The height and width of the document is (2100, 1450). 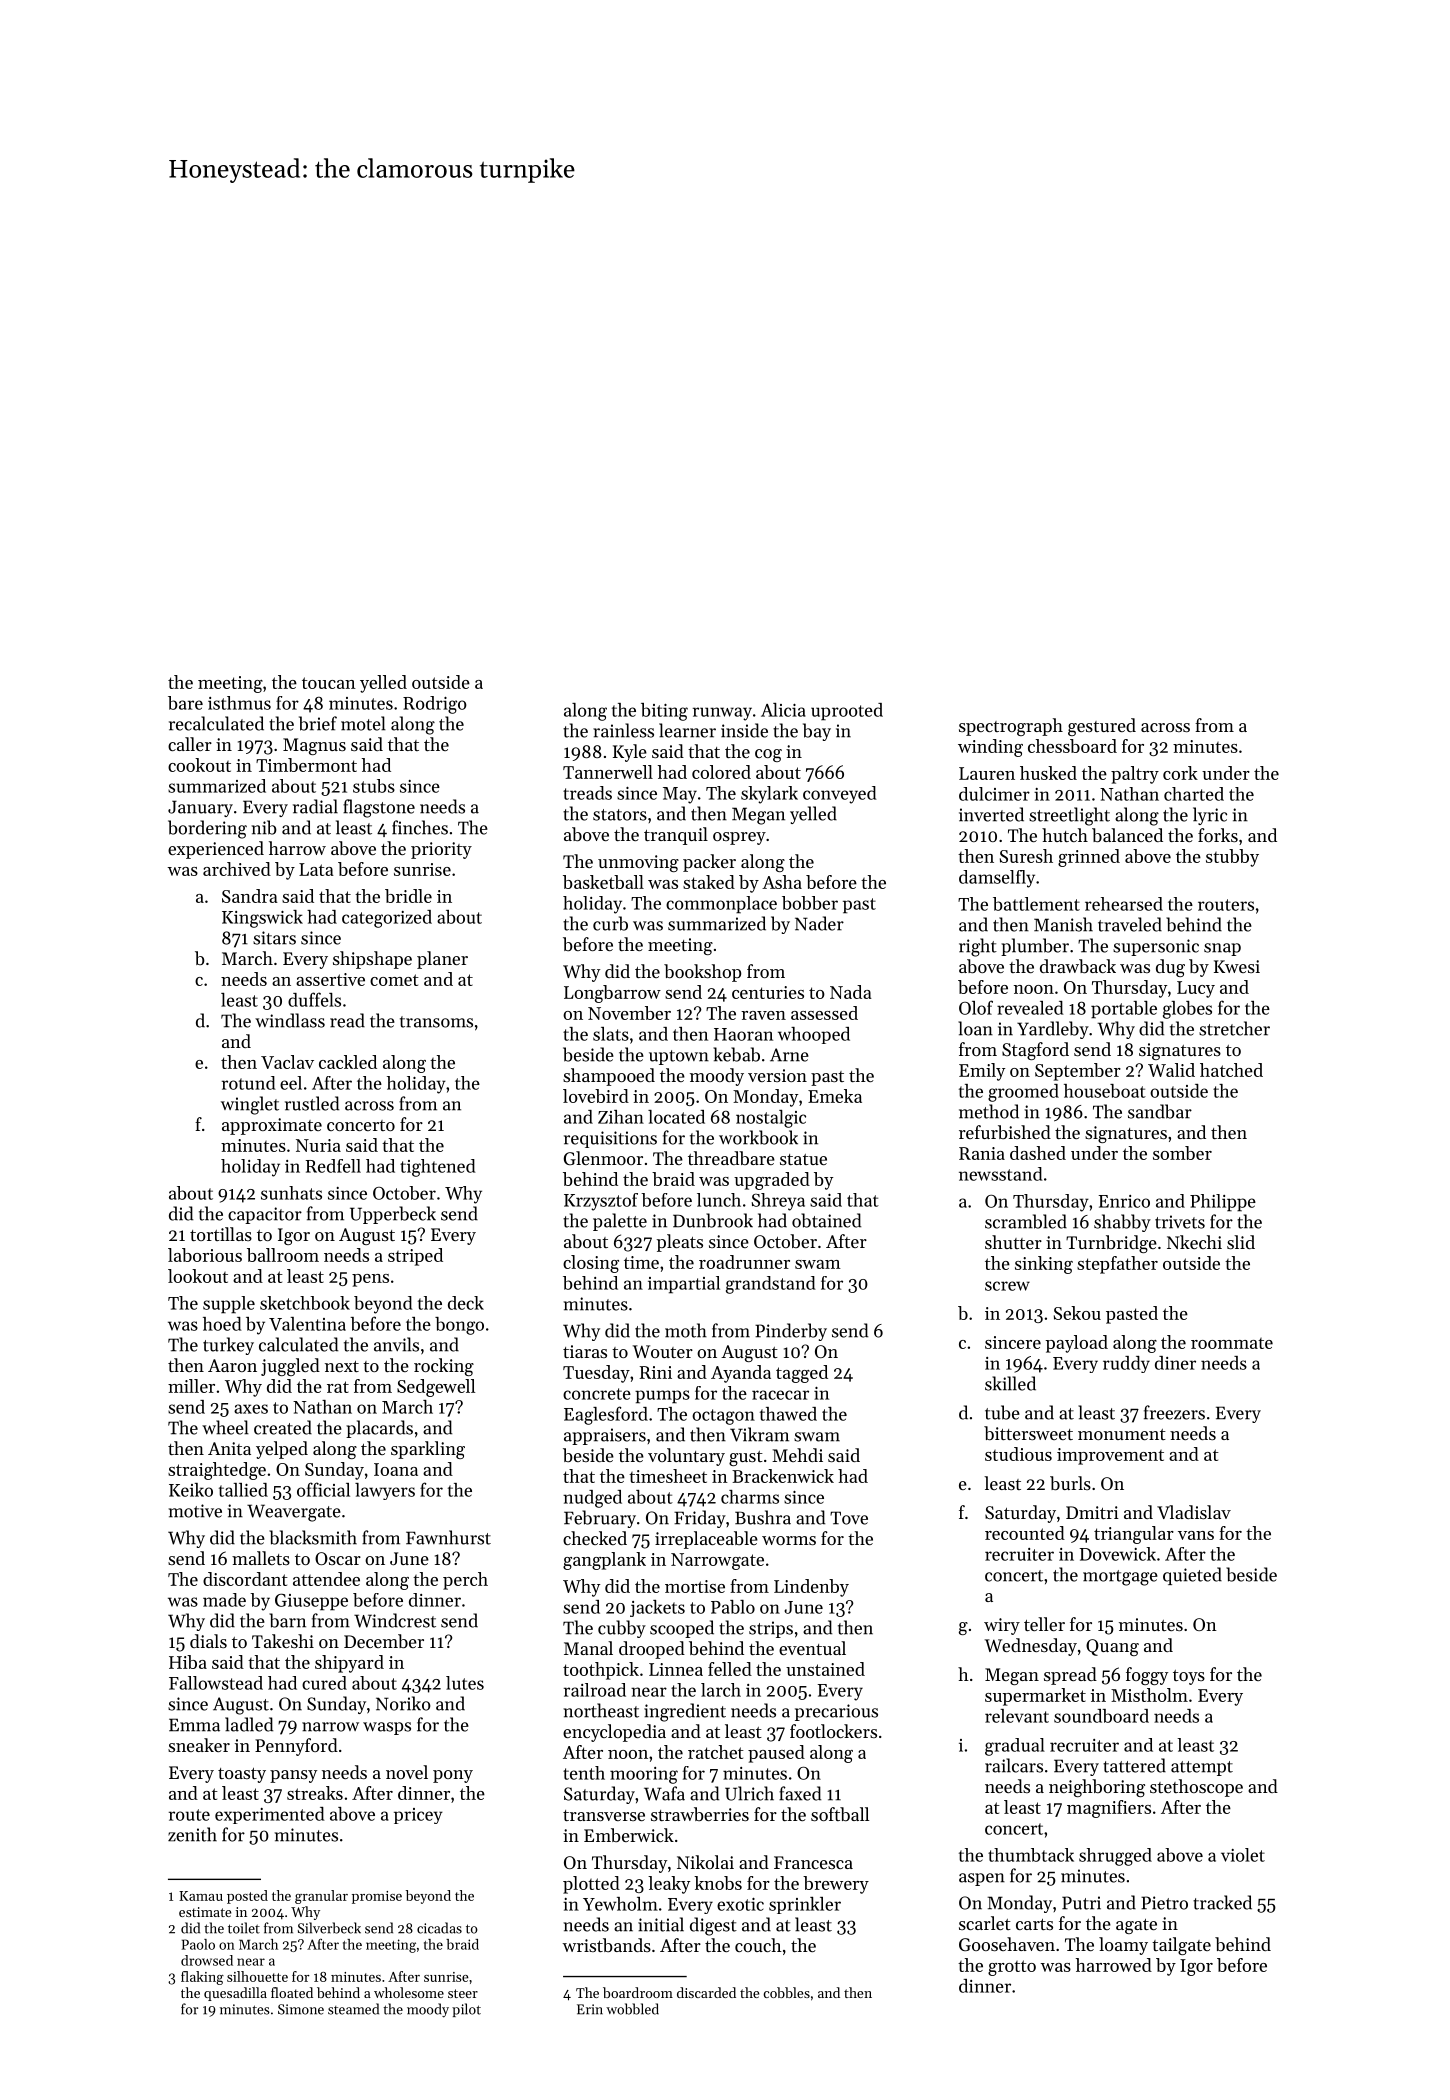 What do you see at coordinates (301, 2009) in the document?
I see `Simone` at bounding box center [301, 2009].
